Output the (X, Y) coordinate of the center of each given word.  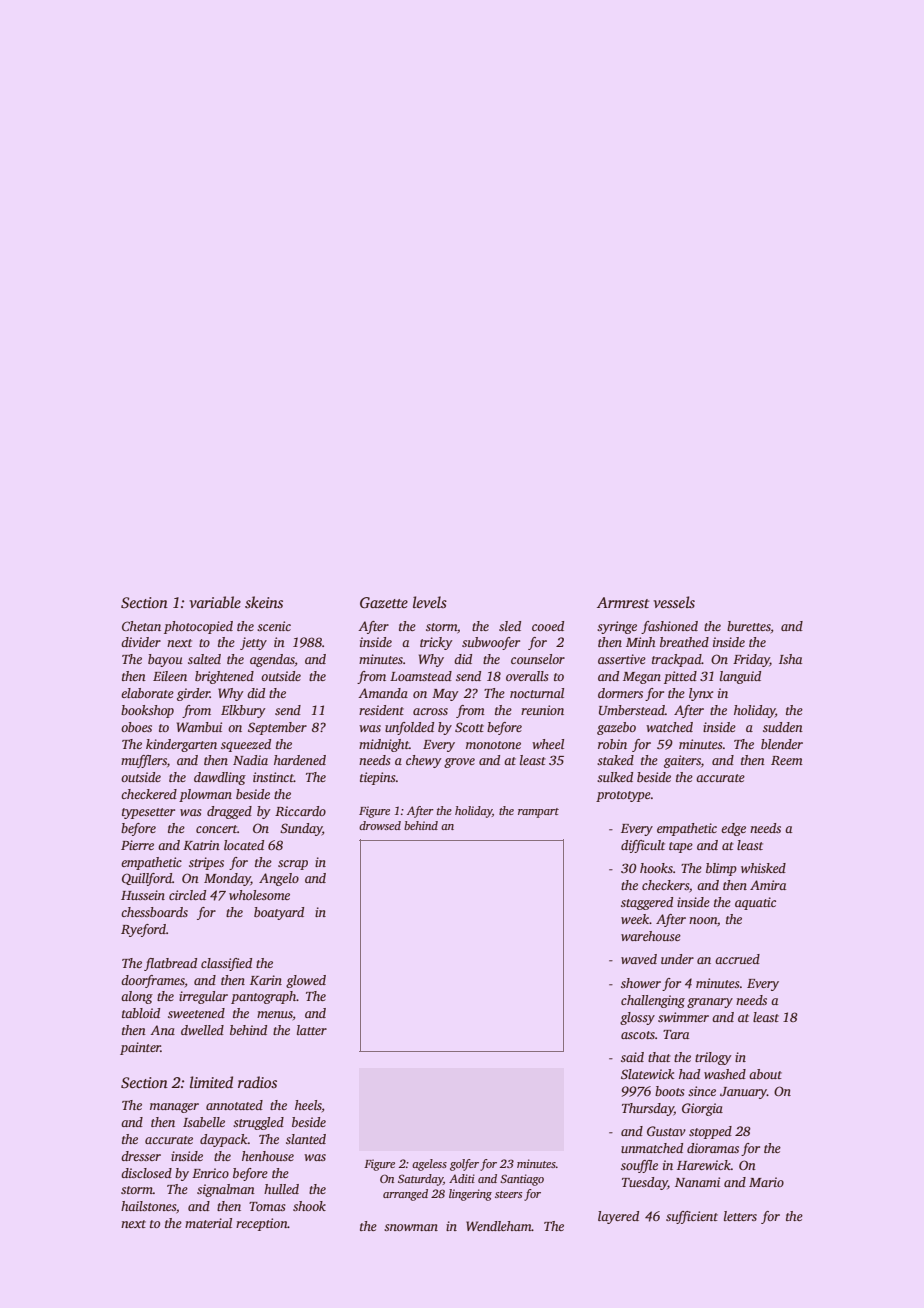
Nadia (250, 760)
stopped (710, 1132)
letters (740, 1216)
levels (430, 602)
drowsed (380, 825)
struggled (258, 1123)
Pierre (137, 845)
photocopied (198, 627)
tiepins (377, 778)
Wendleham (499, 1226)
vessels (674, 602)
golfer (464, 1165)
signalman (226, 1190)
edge (733, 829)
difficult (643, 846)
